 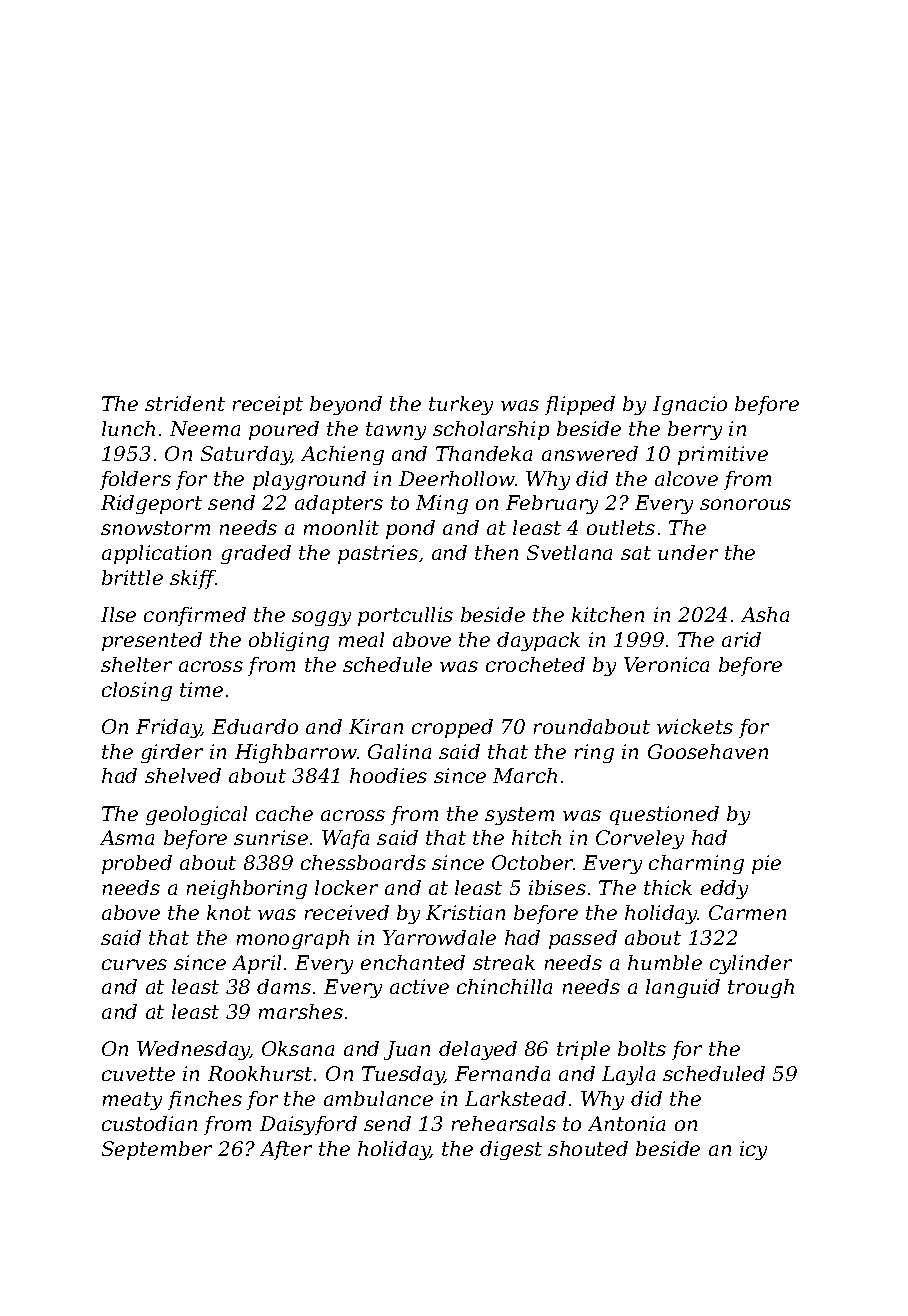 What do you see at coordinates (535, 664) in the screenshot?
I see `crocheted` at bounding box center [535, 664].
